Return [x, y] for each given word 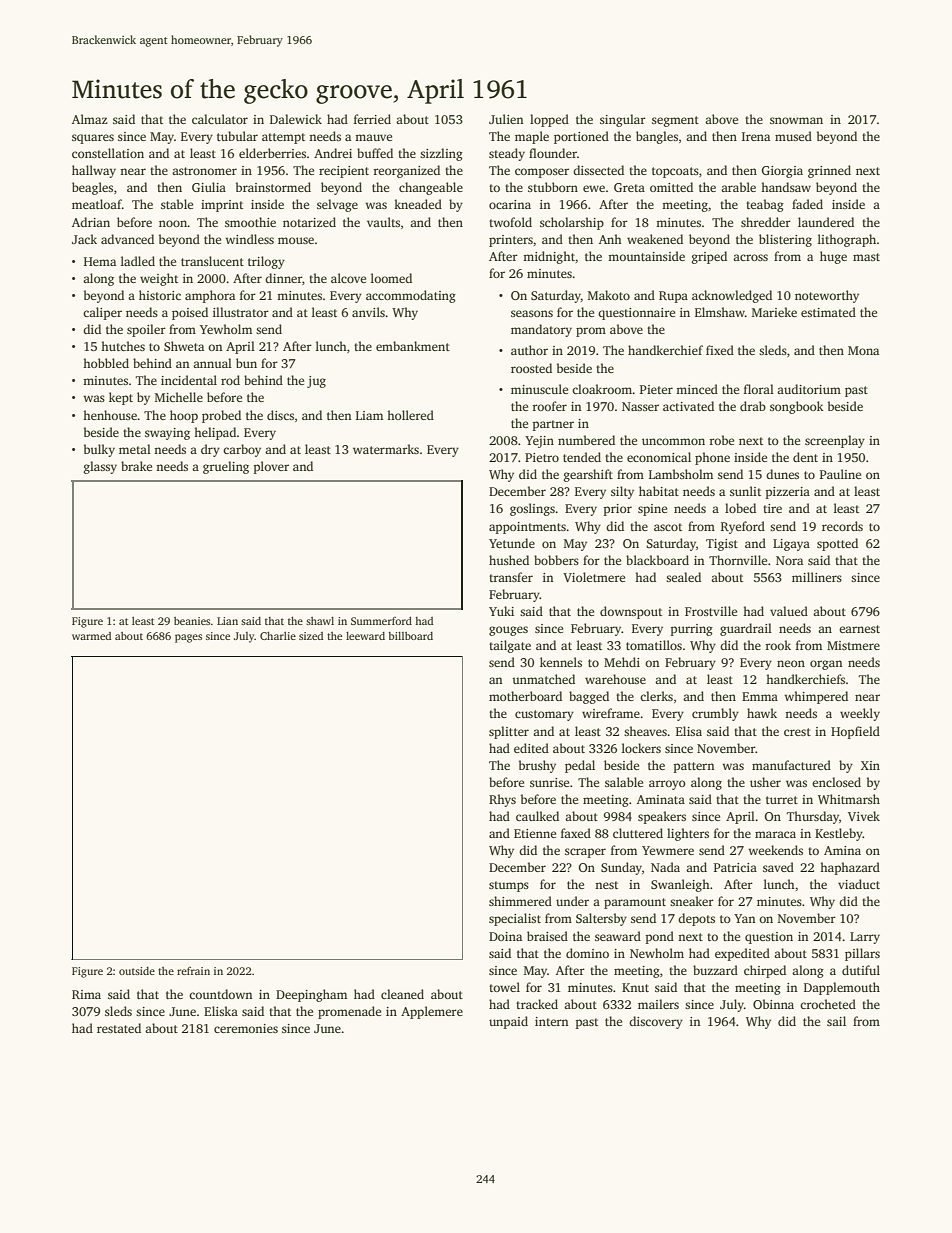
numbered [586, 440]
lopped [549, 120]
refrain [193, 971]
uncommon [673, 441]
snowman [796, 120]
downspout [631, 612]
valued [789, 611]
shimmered [520, 901]
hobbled [106, 363]
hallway [94, 171]
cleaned [402, 994]
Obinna [773, 1004]
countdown [220, 994]
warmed [91, 636]
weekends [775, 850]
